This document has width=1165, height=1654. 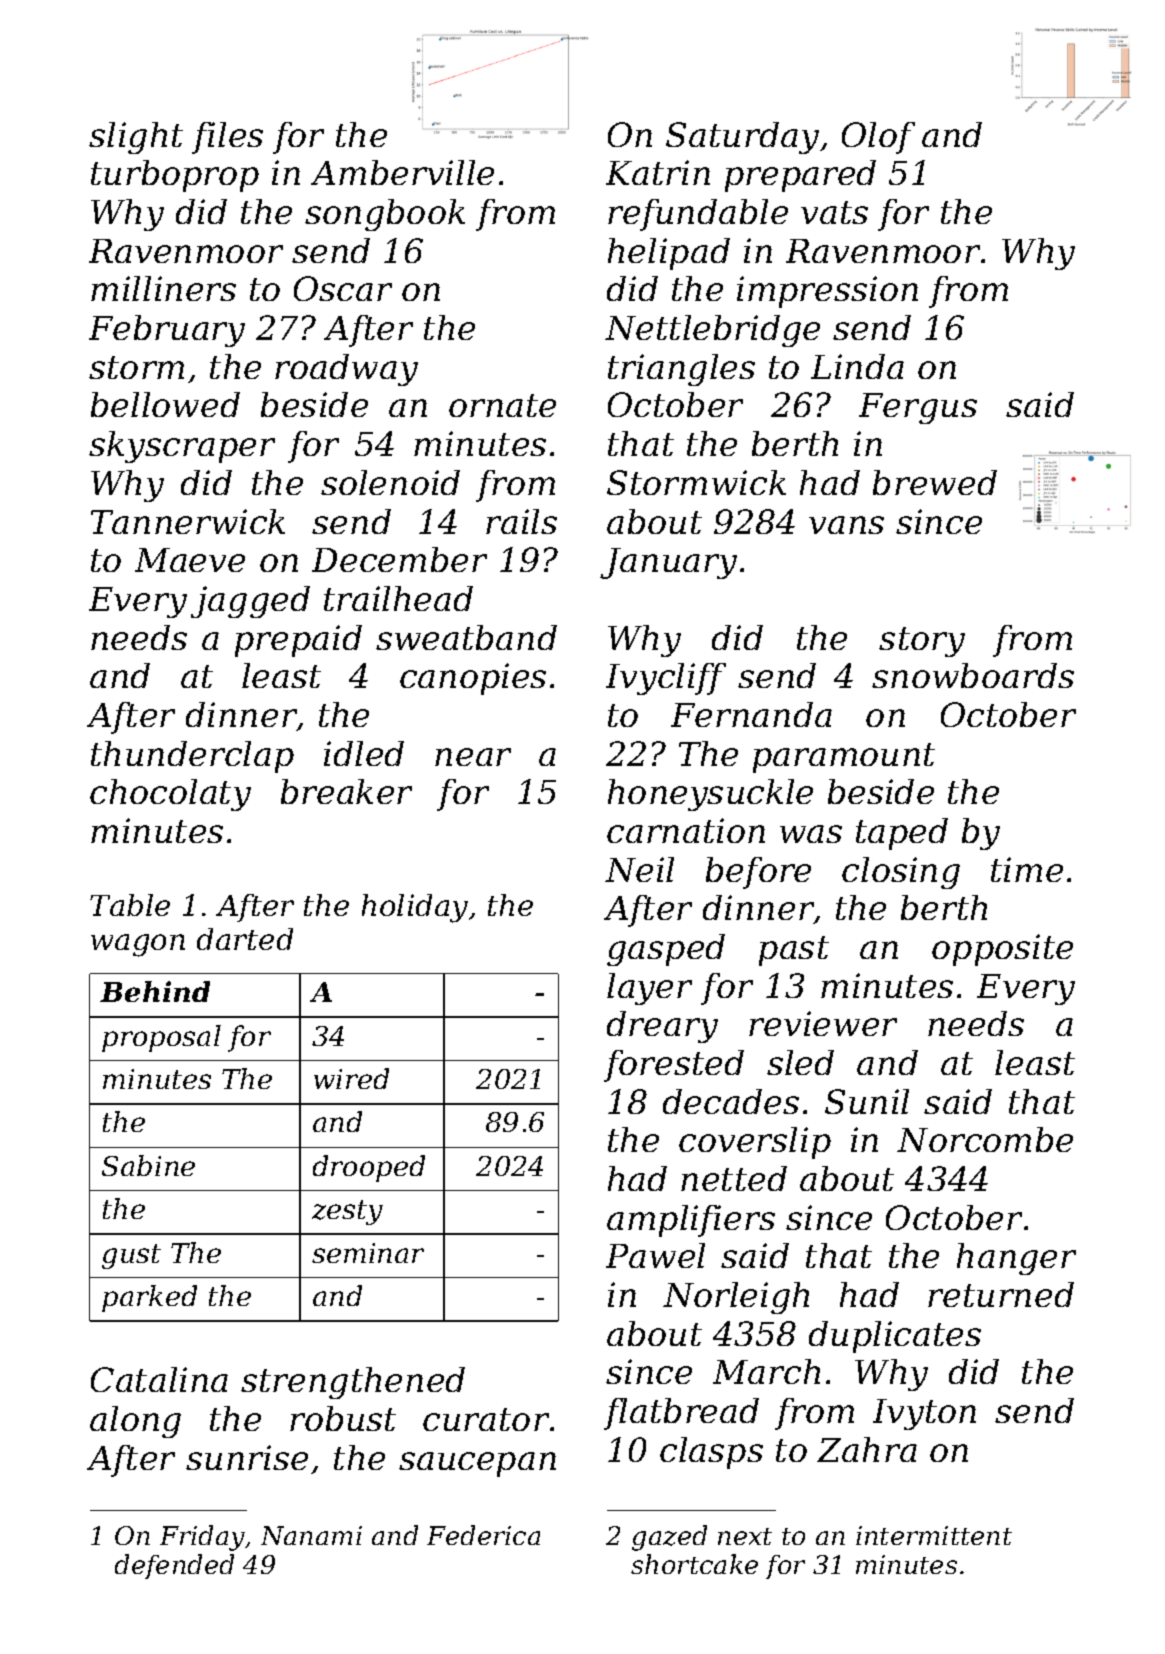 I want to click on Norcombe, so click(x=985, y=1139).
